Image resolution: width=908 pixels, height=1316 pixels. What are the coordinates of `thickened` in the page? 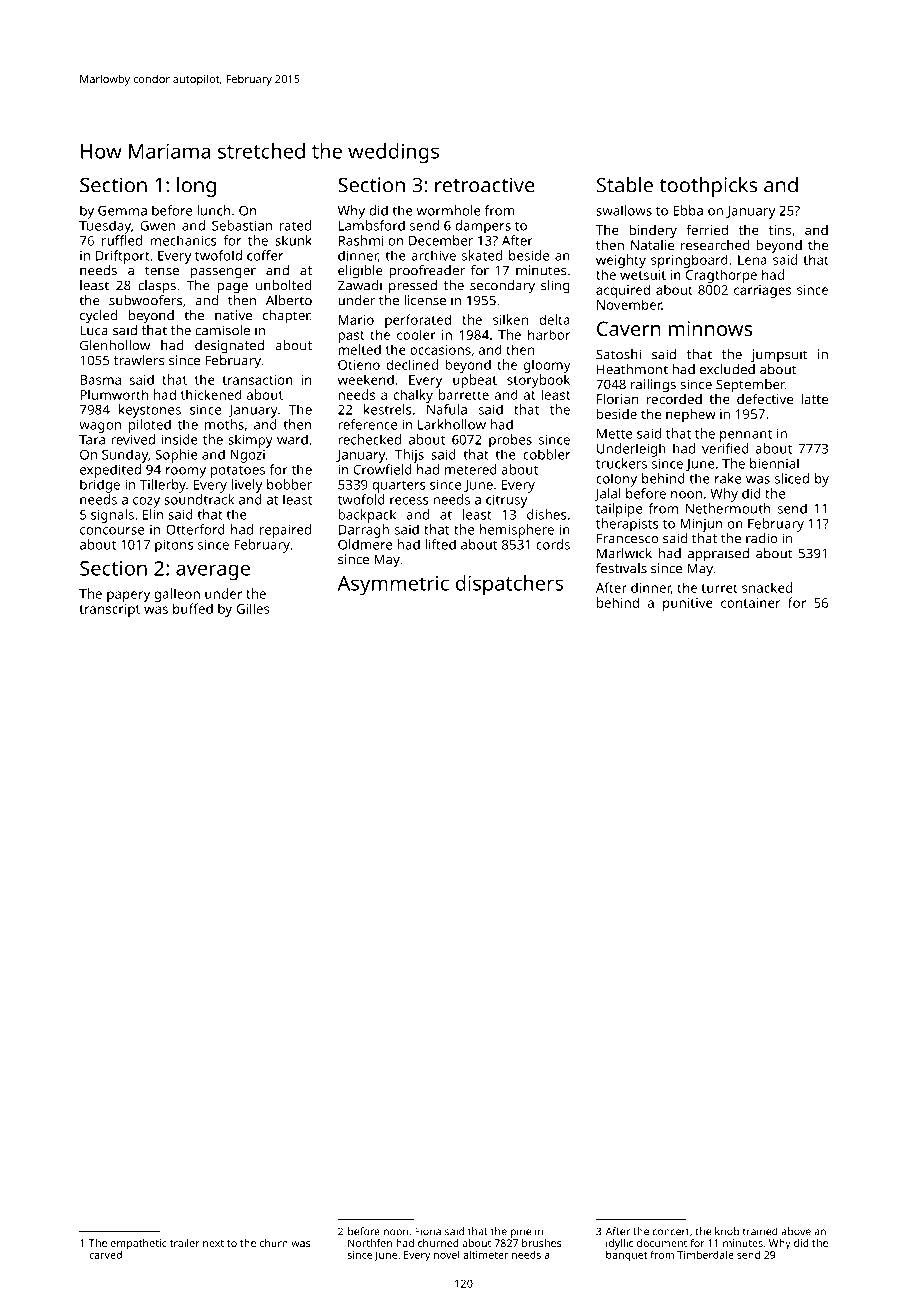 It's located at (211, 394).
